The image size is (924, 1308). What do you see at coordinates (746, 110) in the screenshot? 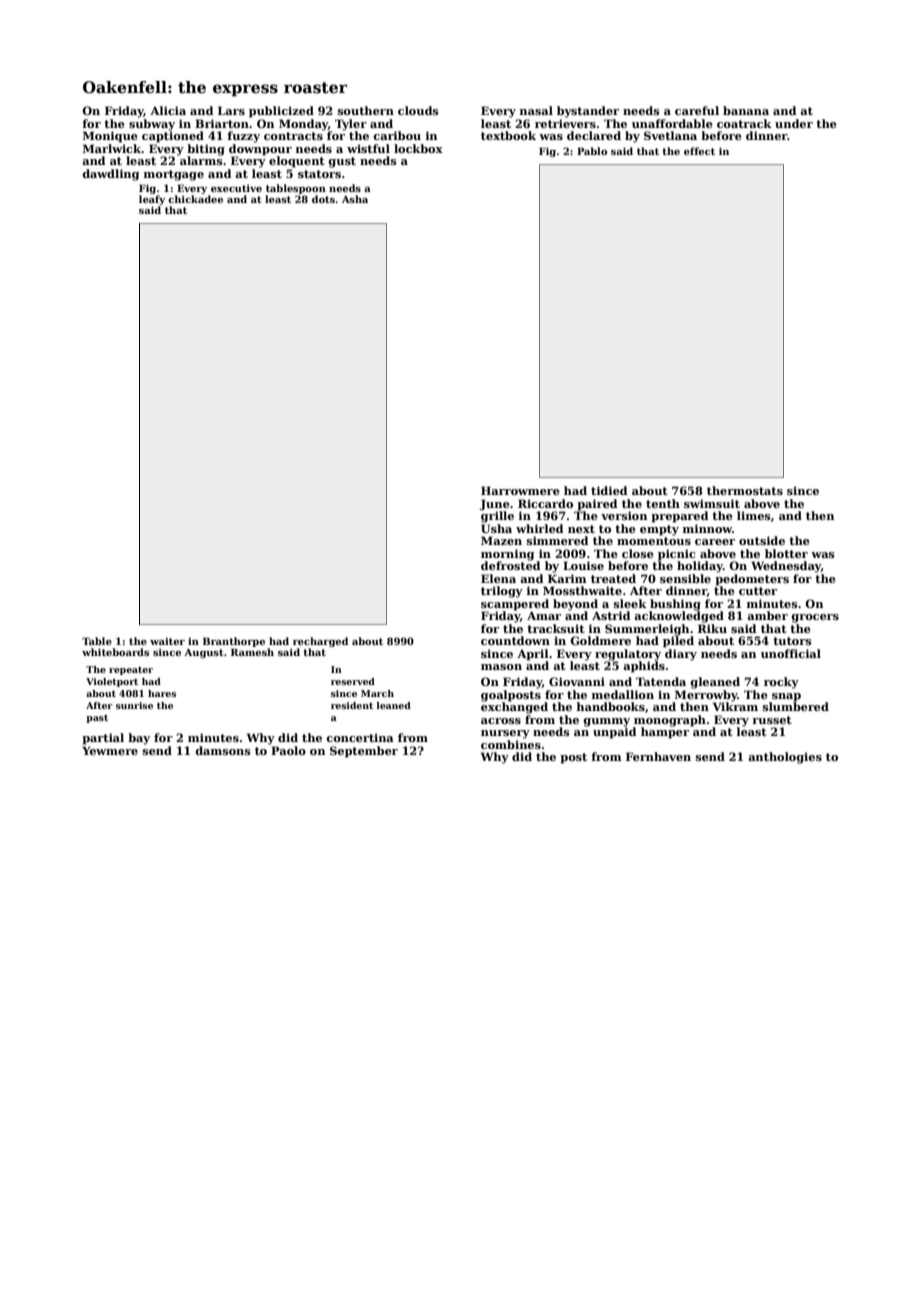
I see `banana` at bounding box center [746, 110].
